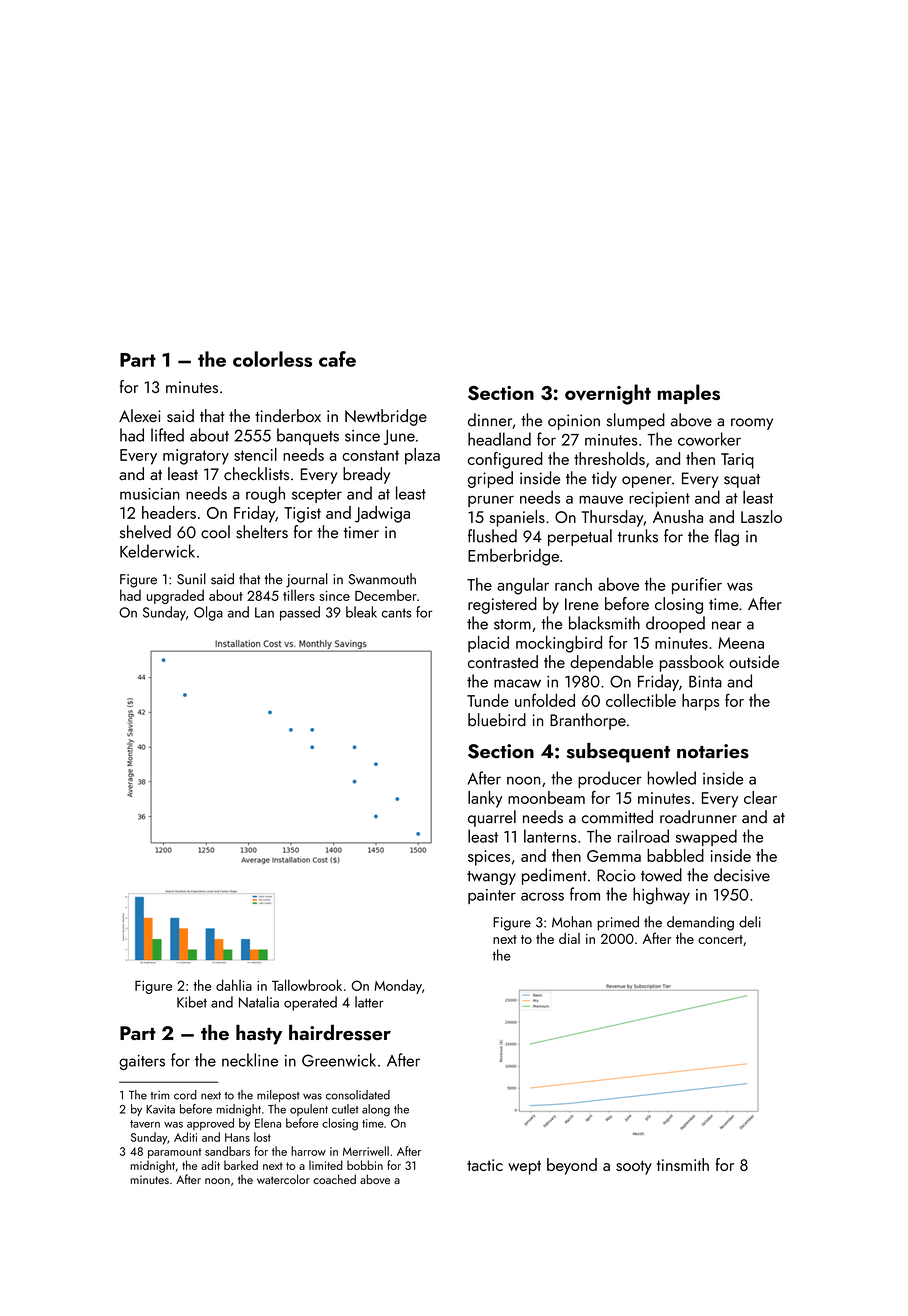 The height and width of the image is (1316, 908). Describe the element at coordinates (752, 424) in the image. I see `roomy` at that location.
